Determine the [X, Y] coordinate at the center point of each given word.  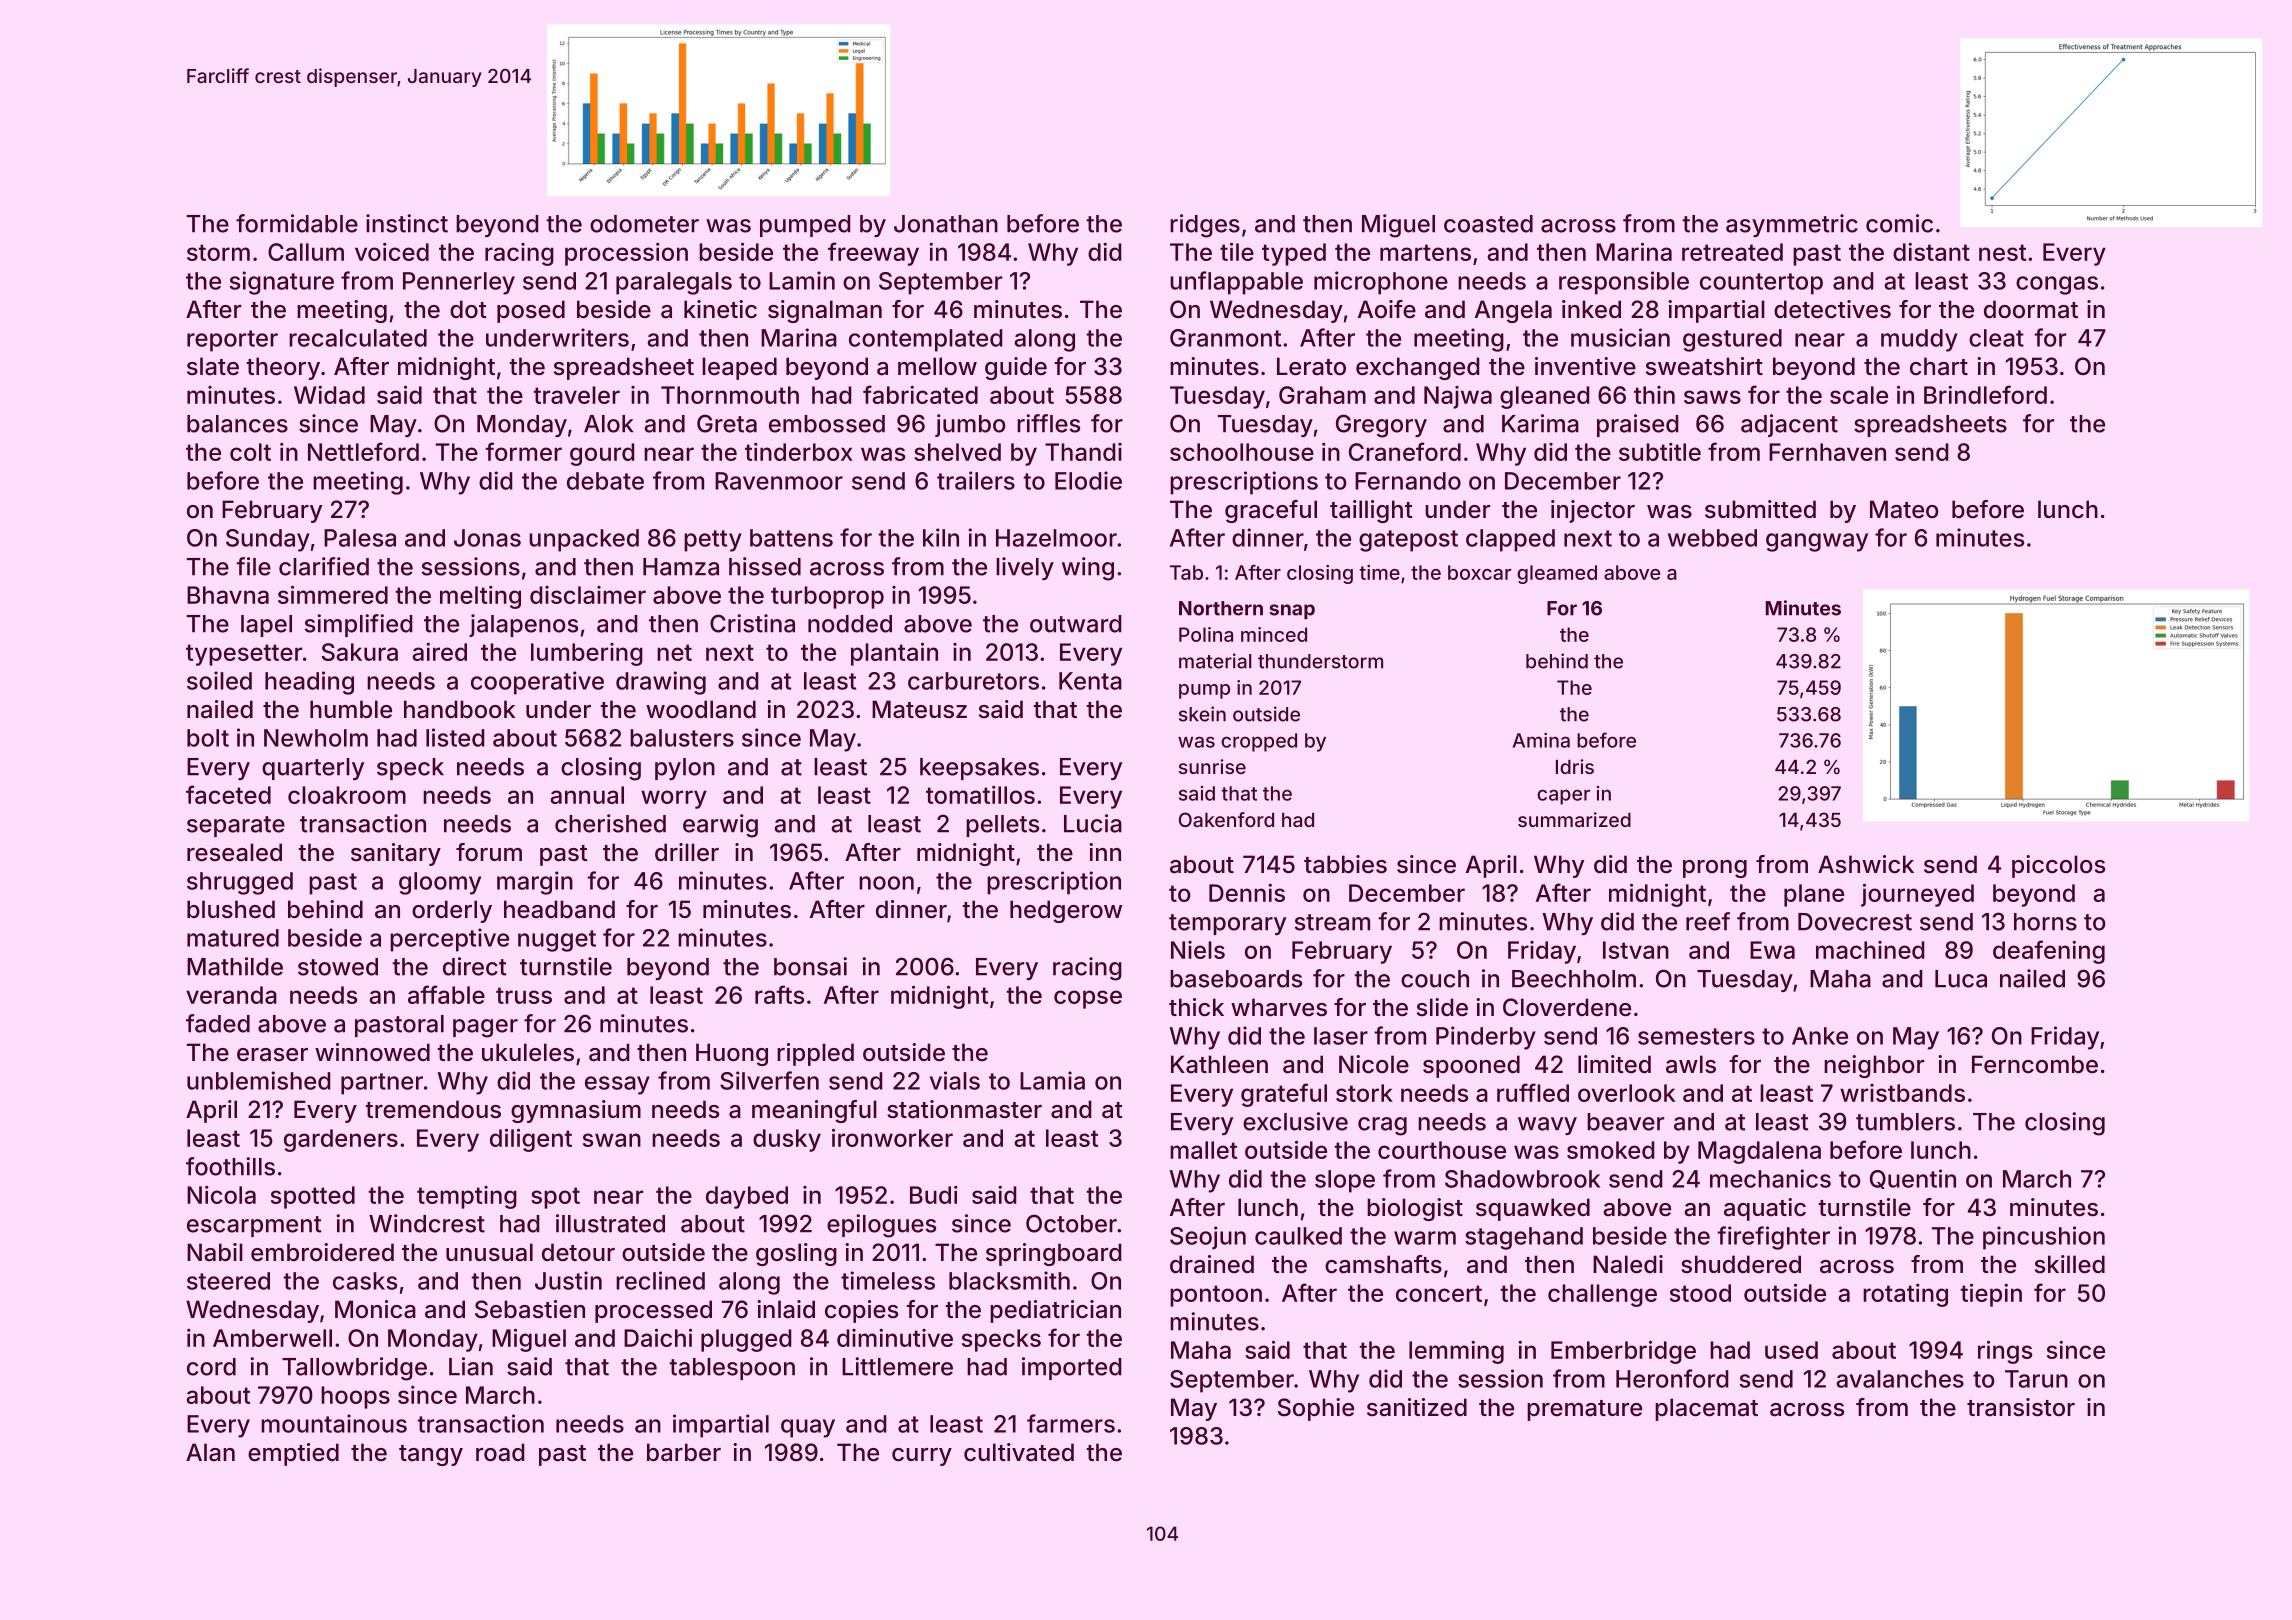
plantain [894, 654]
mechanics [1770, 1178]
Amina [1541, 740]
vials [955, 1080]
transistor [2021, 1407]
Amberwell [272, 1338]
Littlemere [897, 1366]
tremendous [433, 1109]
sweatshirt [1704, 366]
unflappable [1236, 283]
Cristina [752, 623]
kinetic [720, 309]
